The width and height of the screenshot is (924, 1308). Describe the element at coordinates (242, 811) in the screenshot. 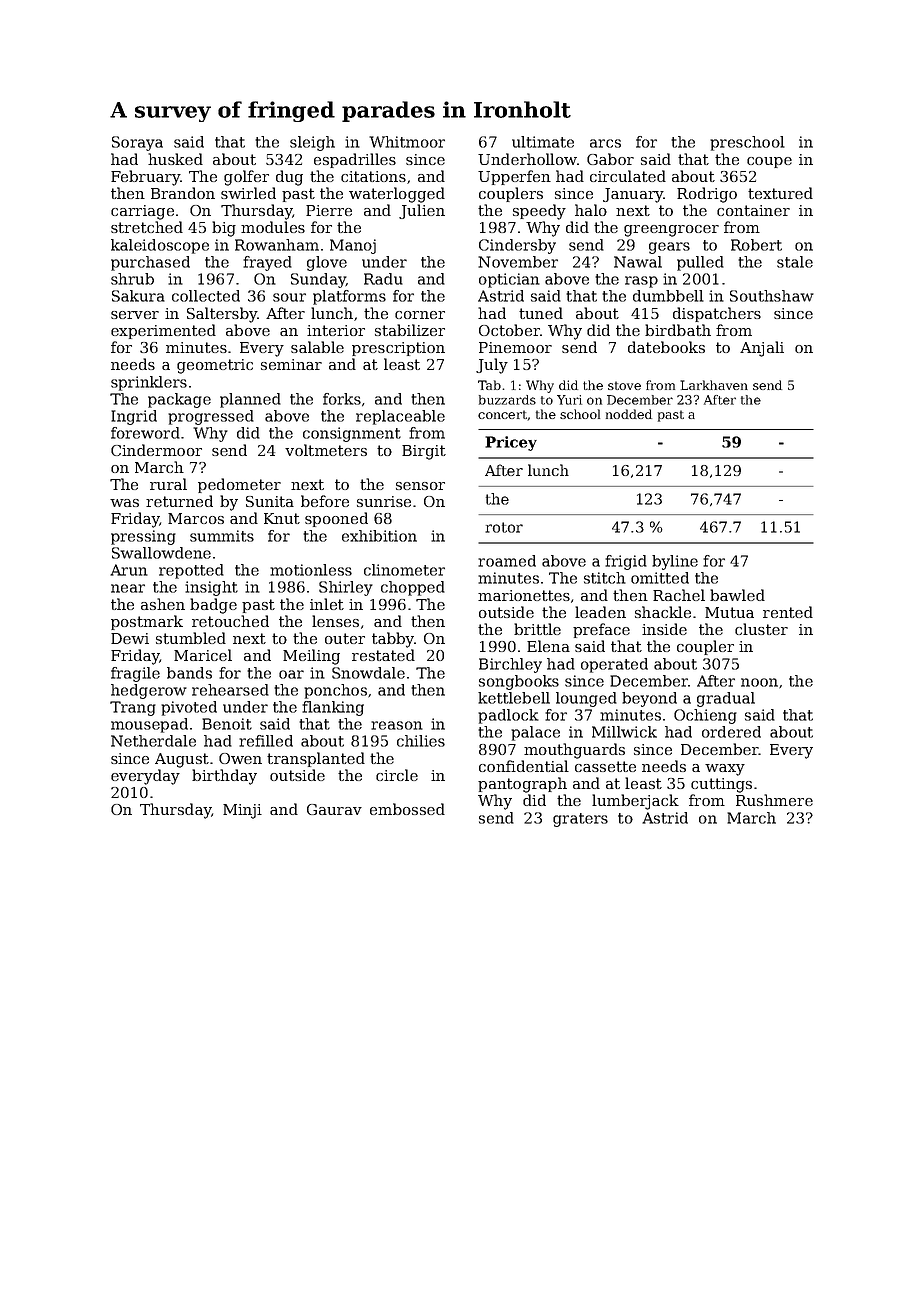

I see `Minji` at that location.
